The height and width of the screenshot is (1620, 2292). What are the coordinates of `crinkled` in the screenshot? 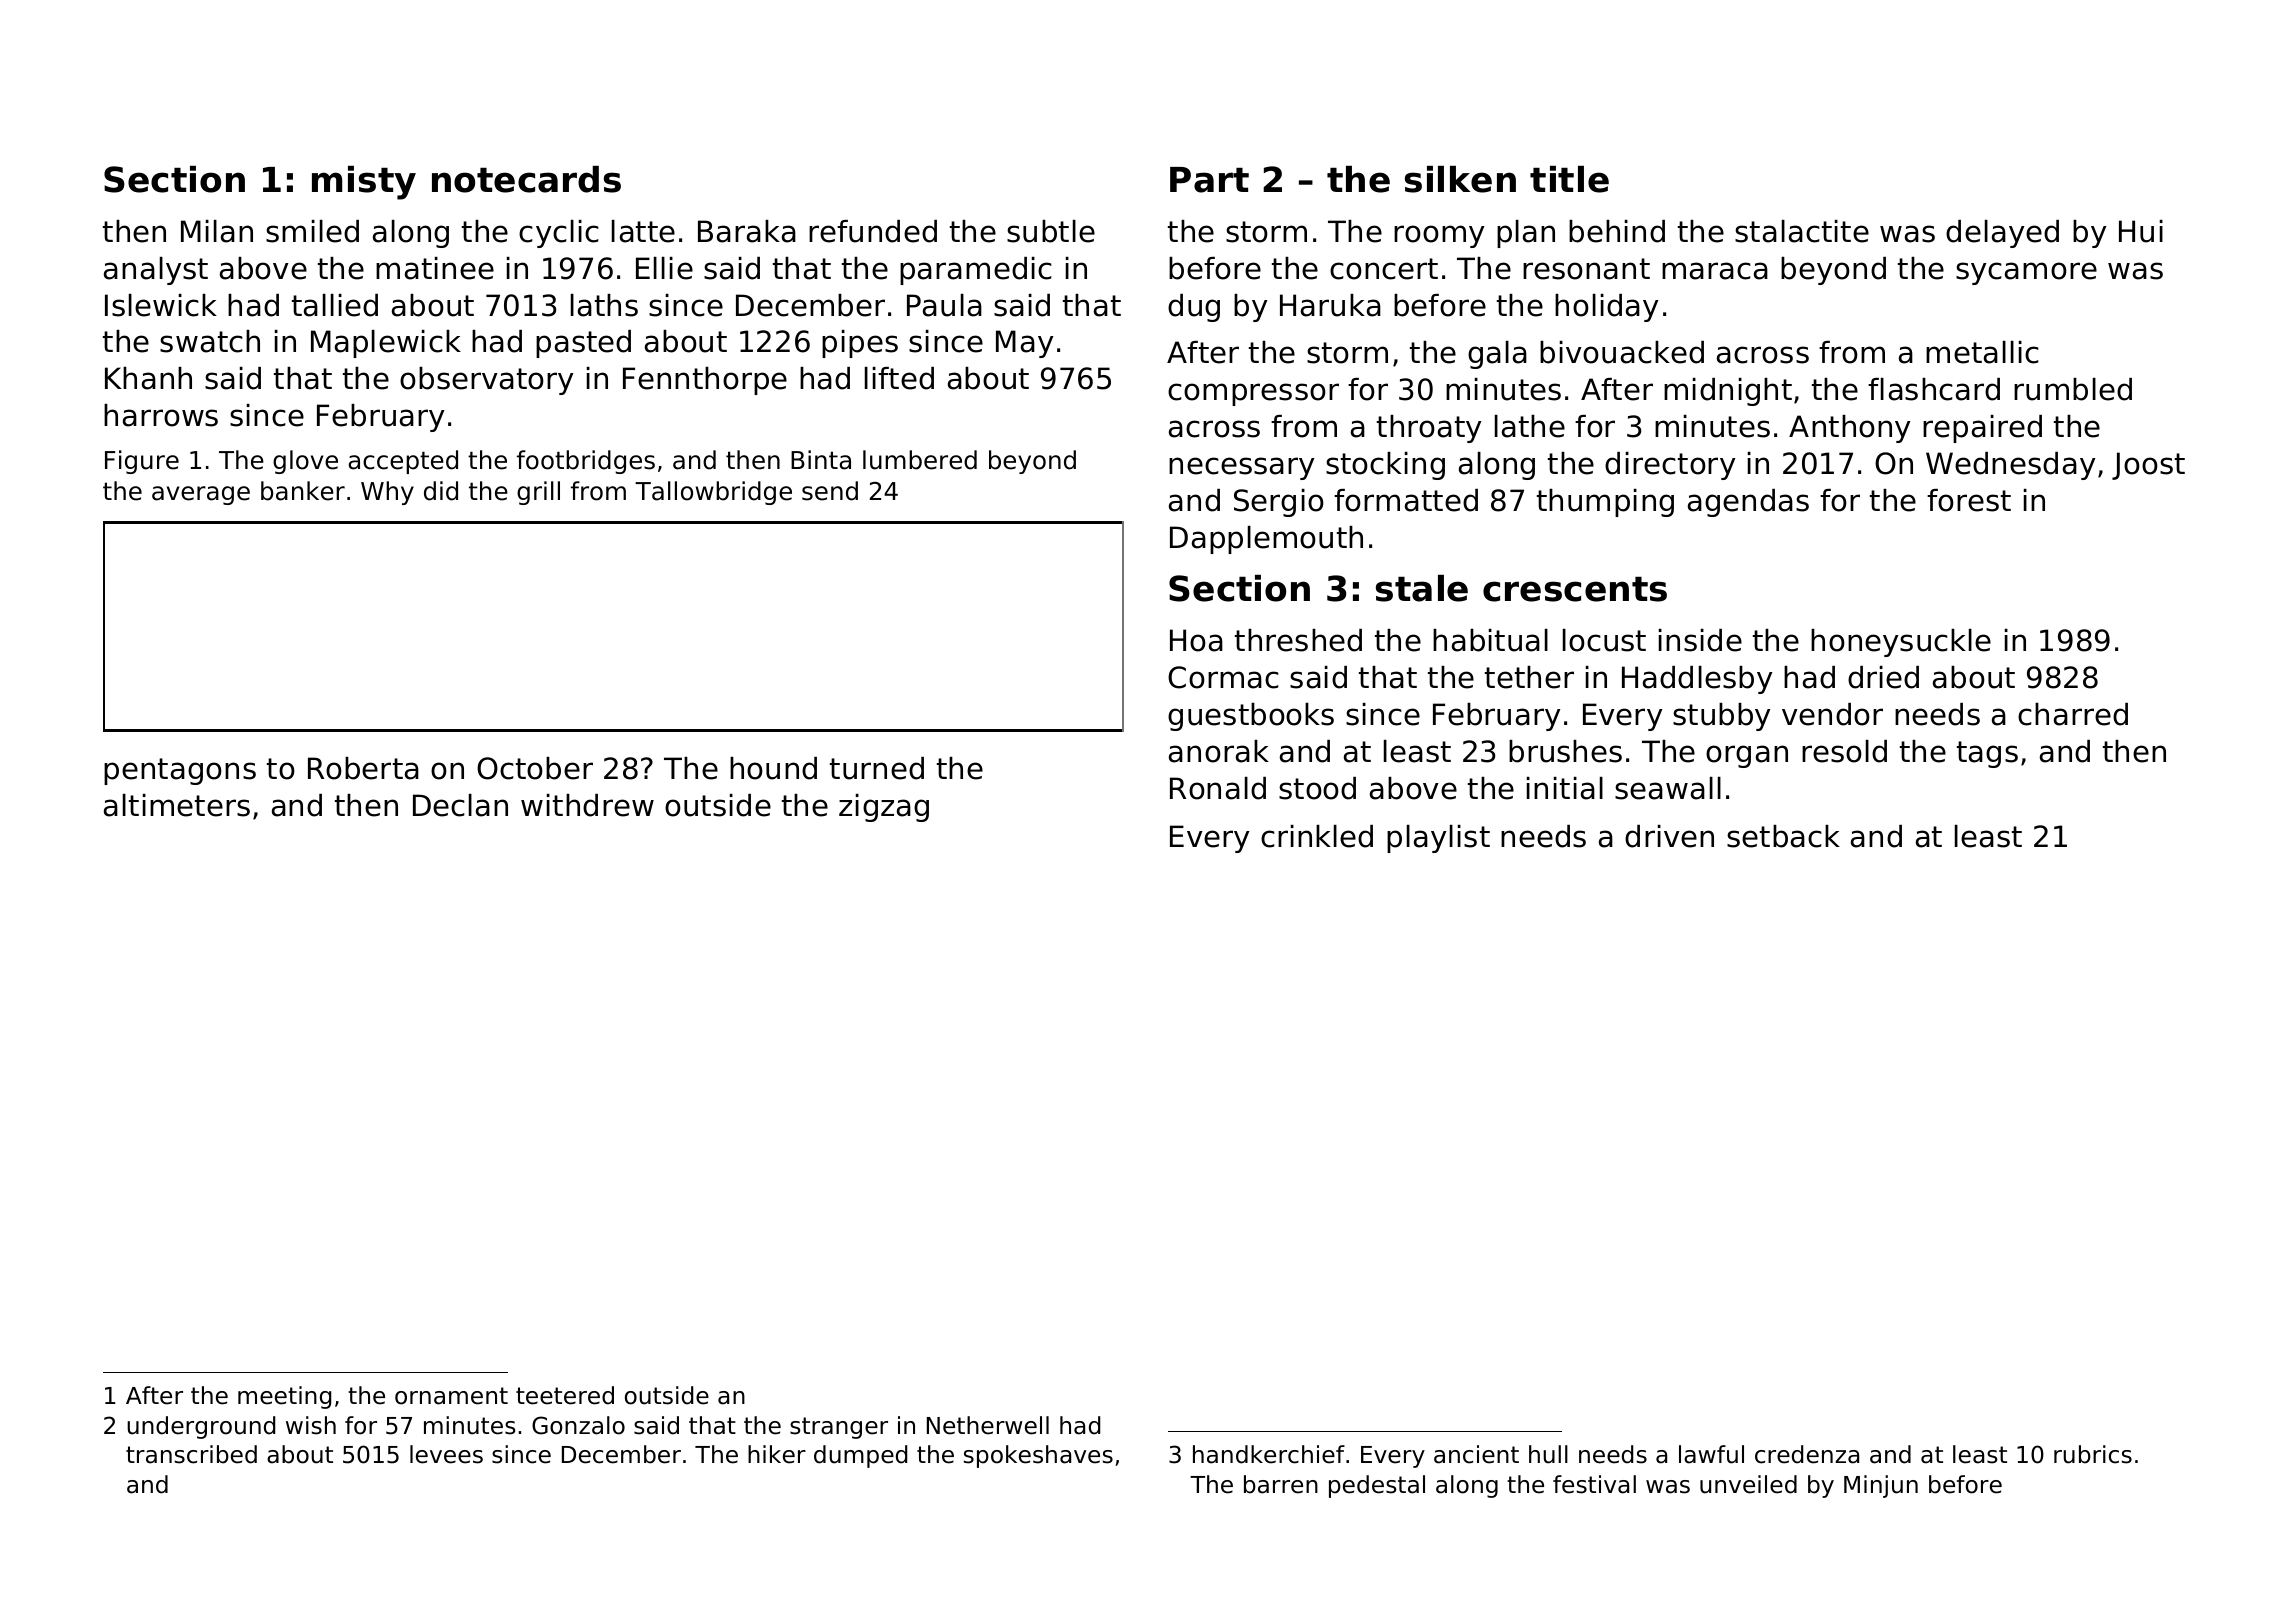 It's located at (1317, 836).
